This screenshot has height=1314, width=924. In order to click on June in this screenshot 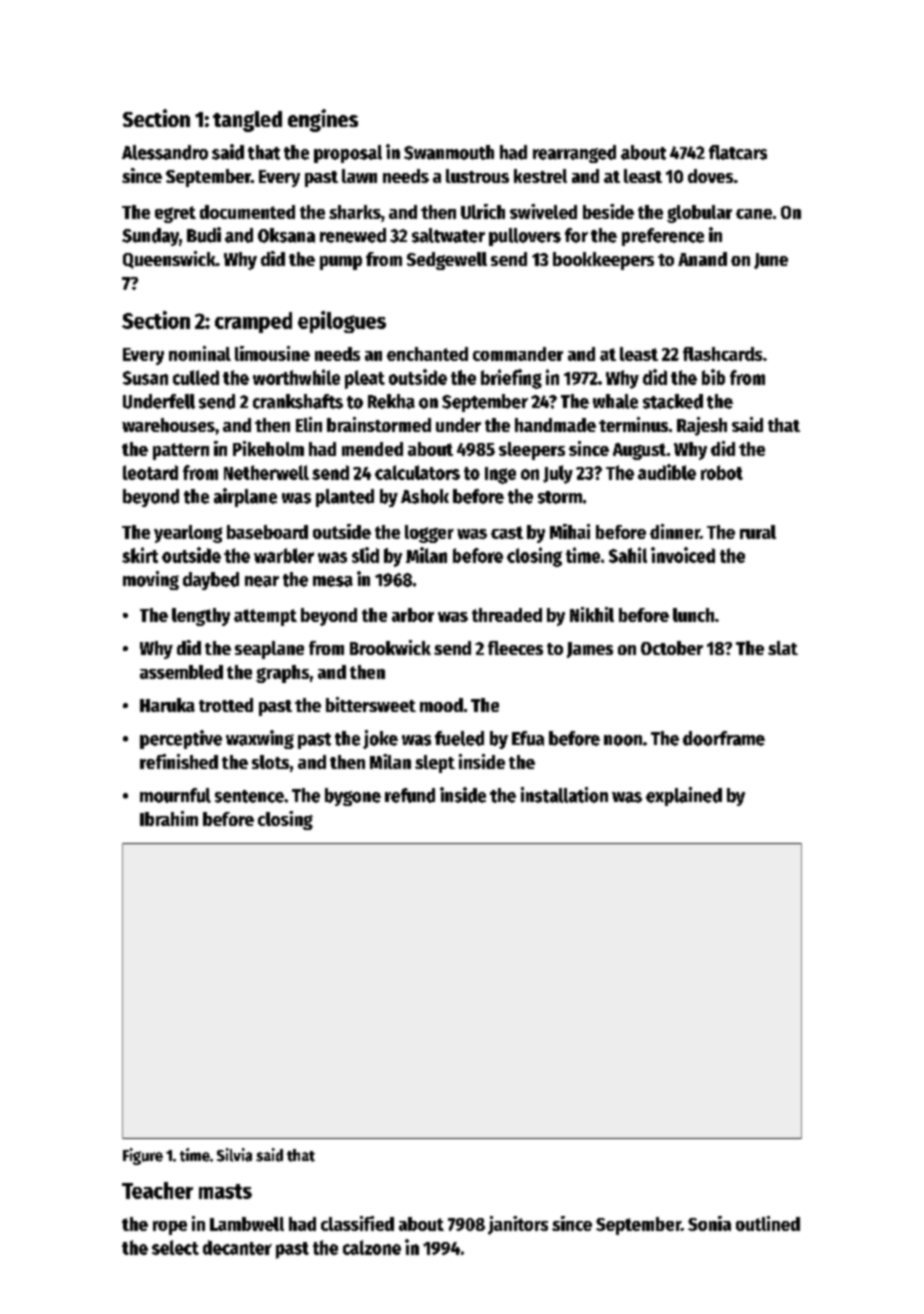, I will do `click(771, 261)`.
